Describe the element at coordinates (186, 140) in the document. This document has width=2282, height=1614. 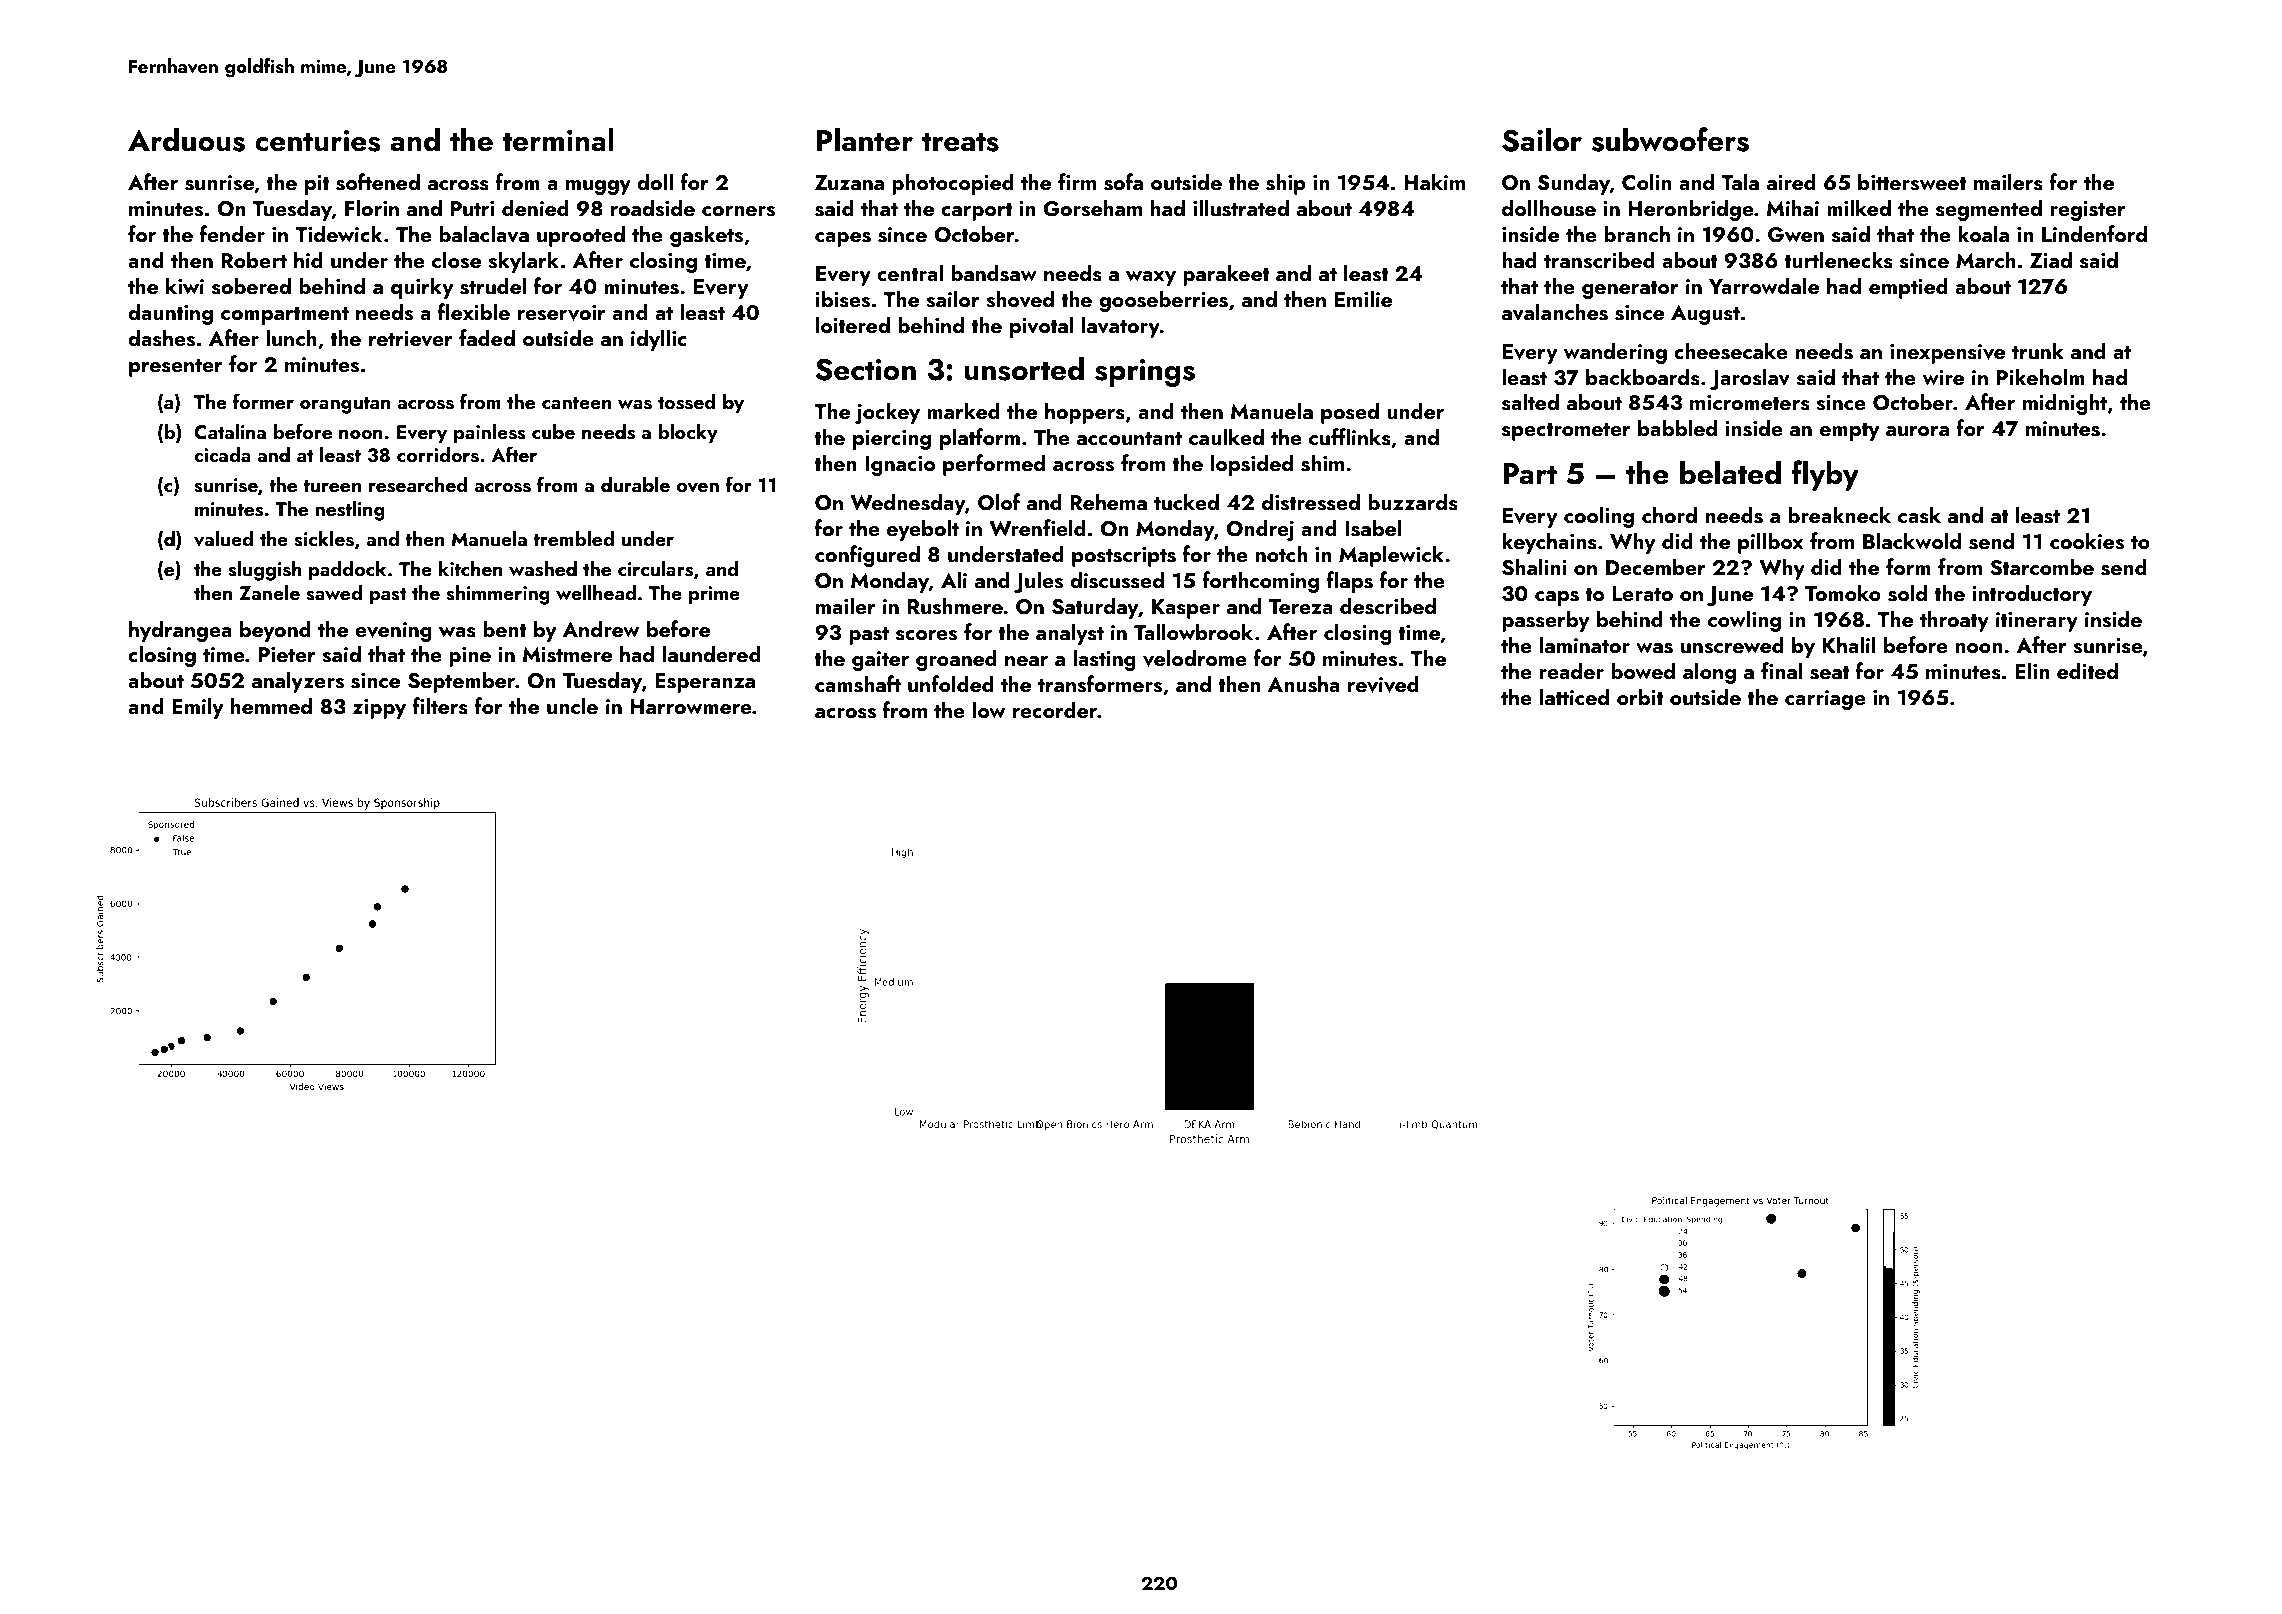
I see `Arduous` at that location.
